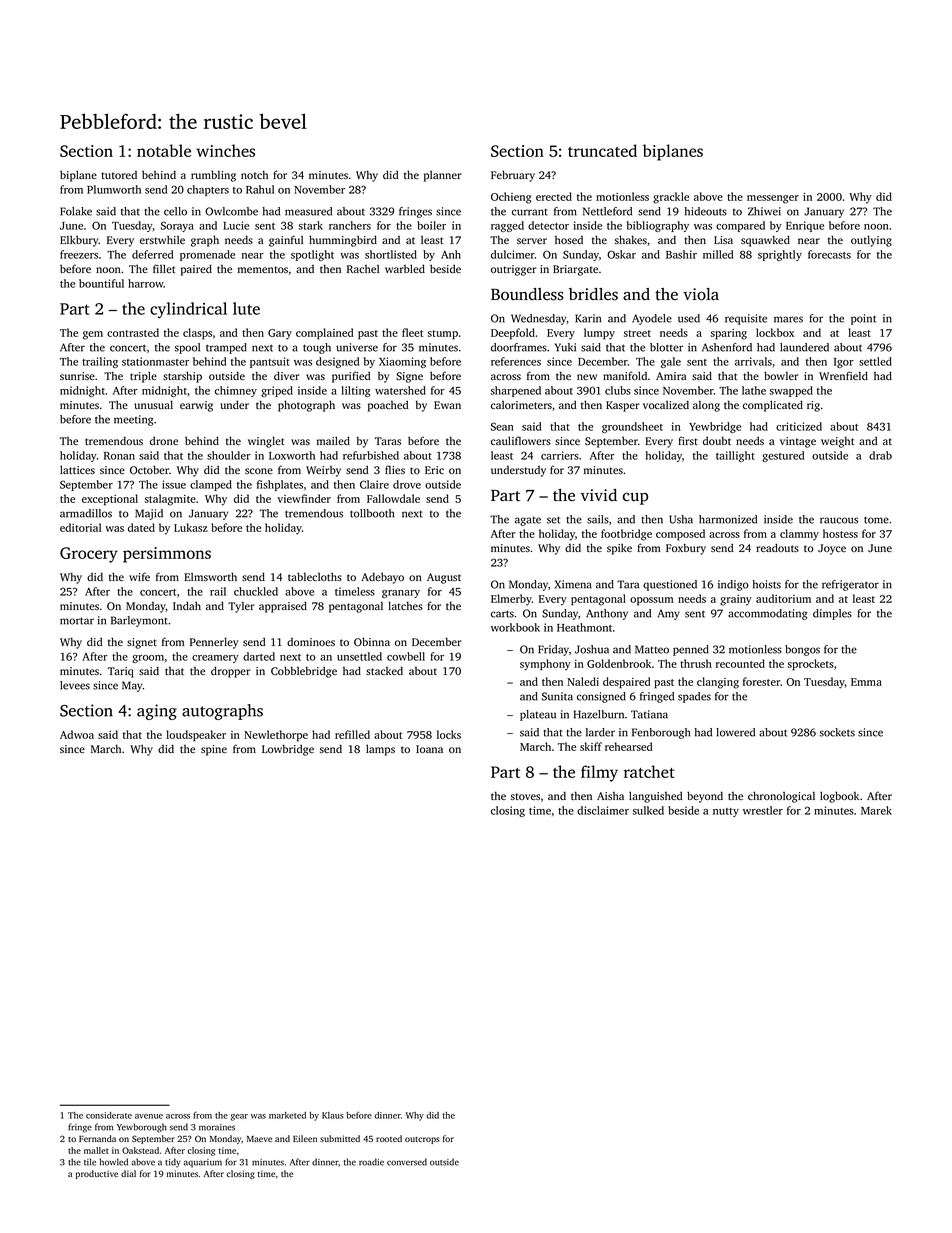 This image has height=1233, width=952. Describe the element at coordinates (109, 1115) in the image. I see `considerate` at that location.
